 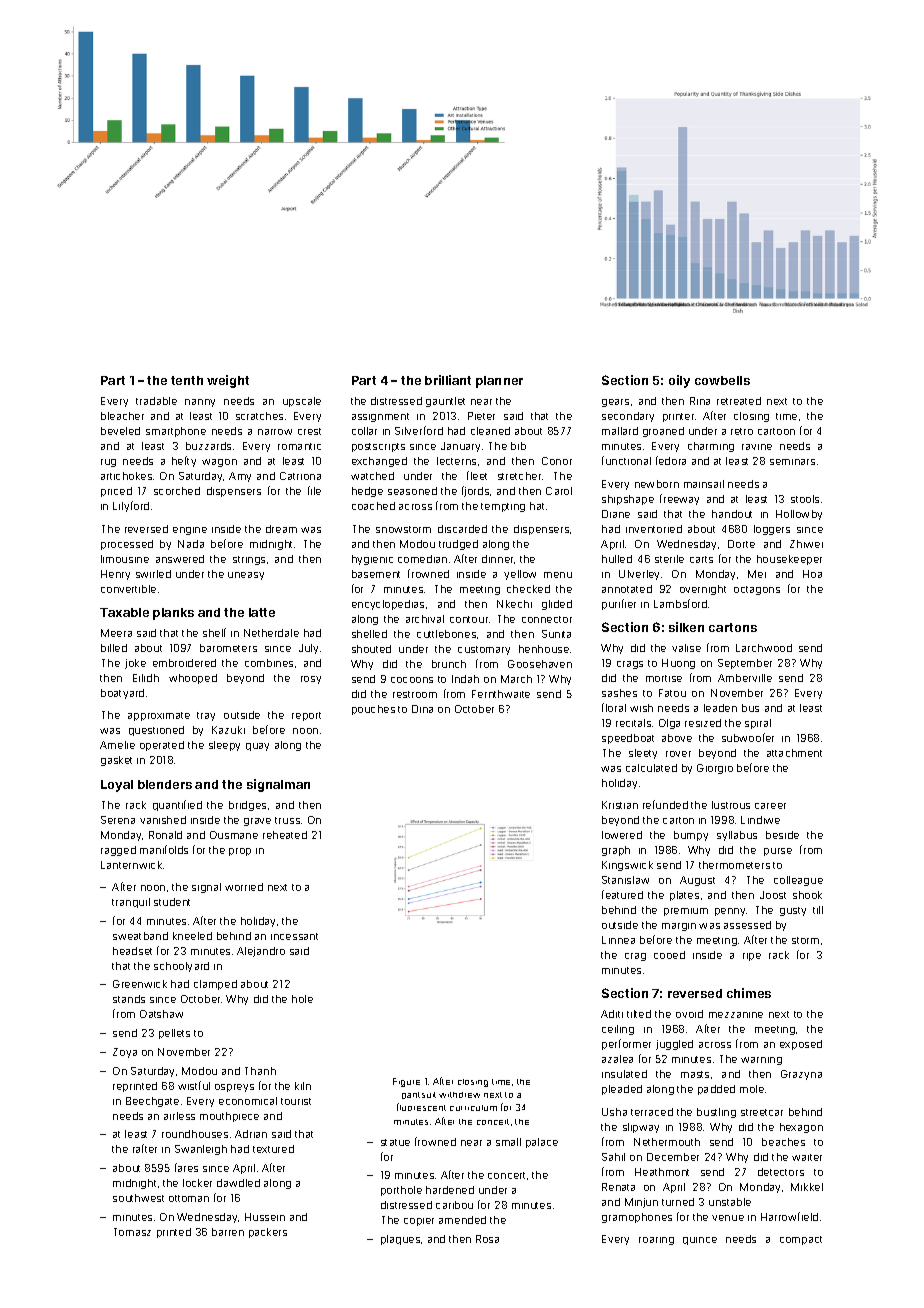 What do you see at coordinates (628, 500) in the document?
I see `shipshape` at bounding box center [628, 500].
